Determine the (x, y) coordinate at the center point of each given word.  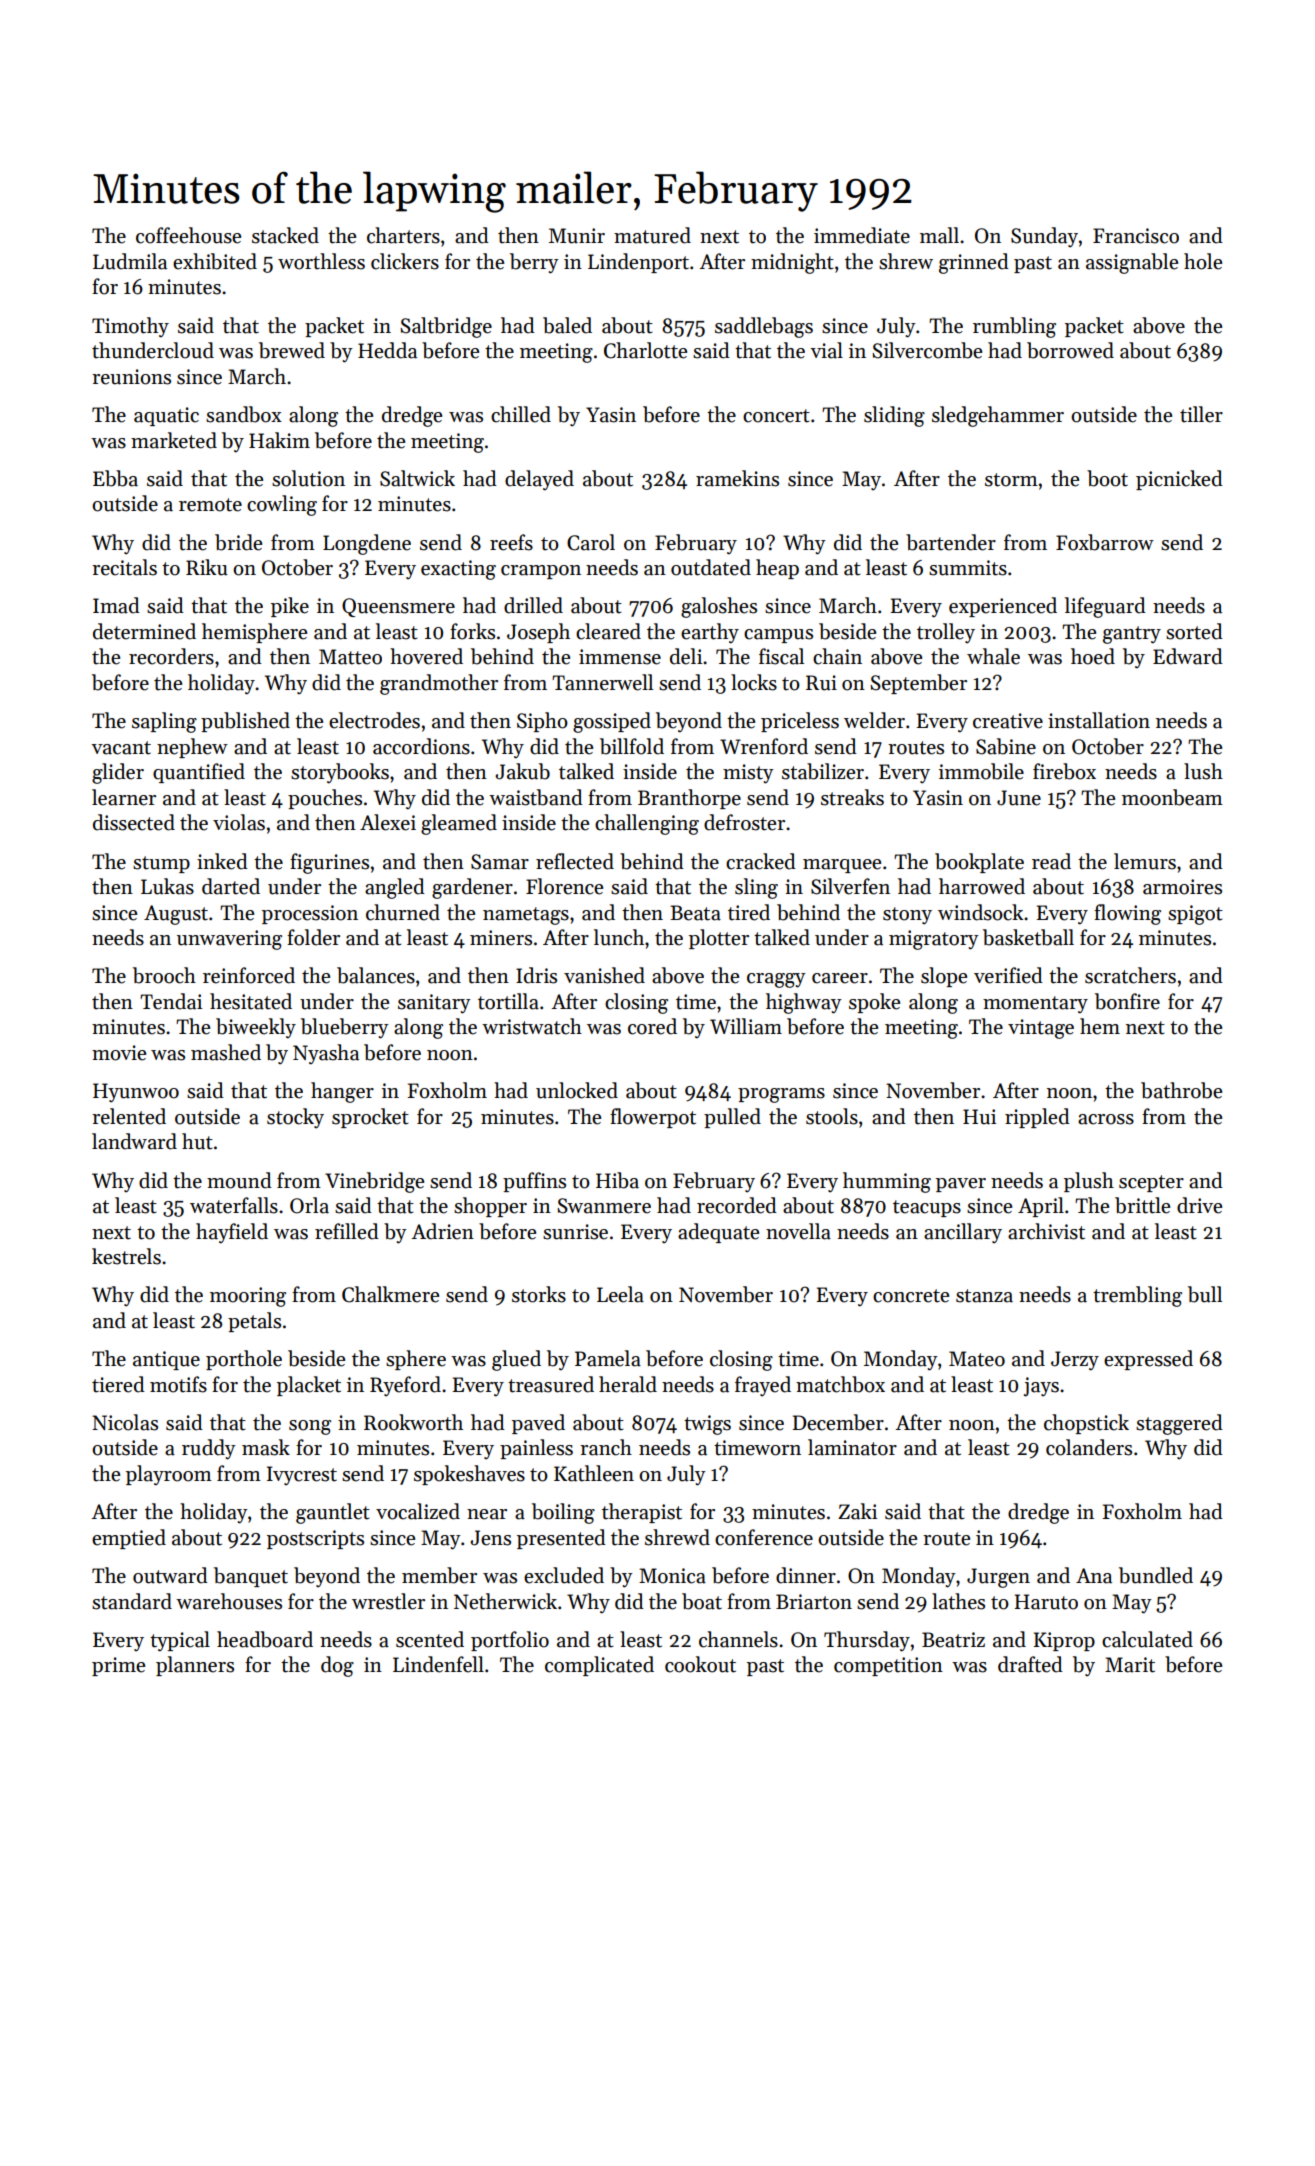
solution (308, 478)
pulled (732, 1118)
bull (1205, 1294)
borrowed (1070, 350)
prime (118, 1666)
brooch (164, 975)
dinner (806, 1575)
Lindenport (638, 263)
